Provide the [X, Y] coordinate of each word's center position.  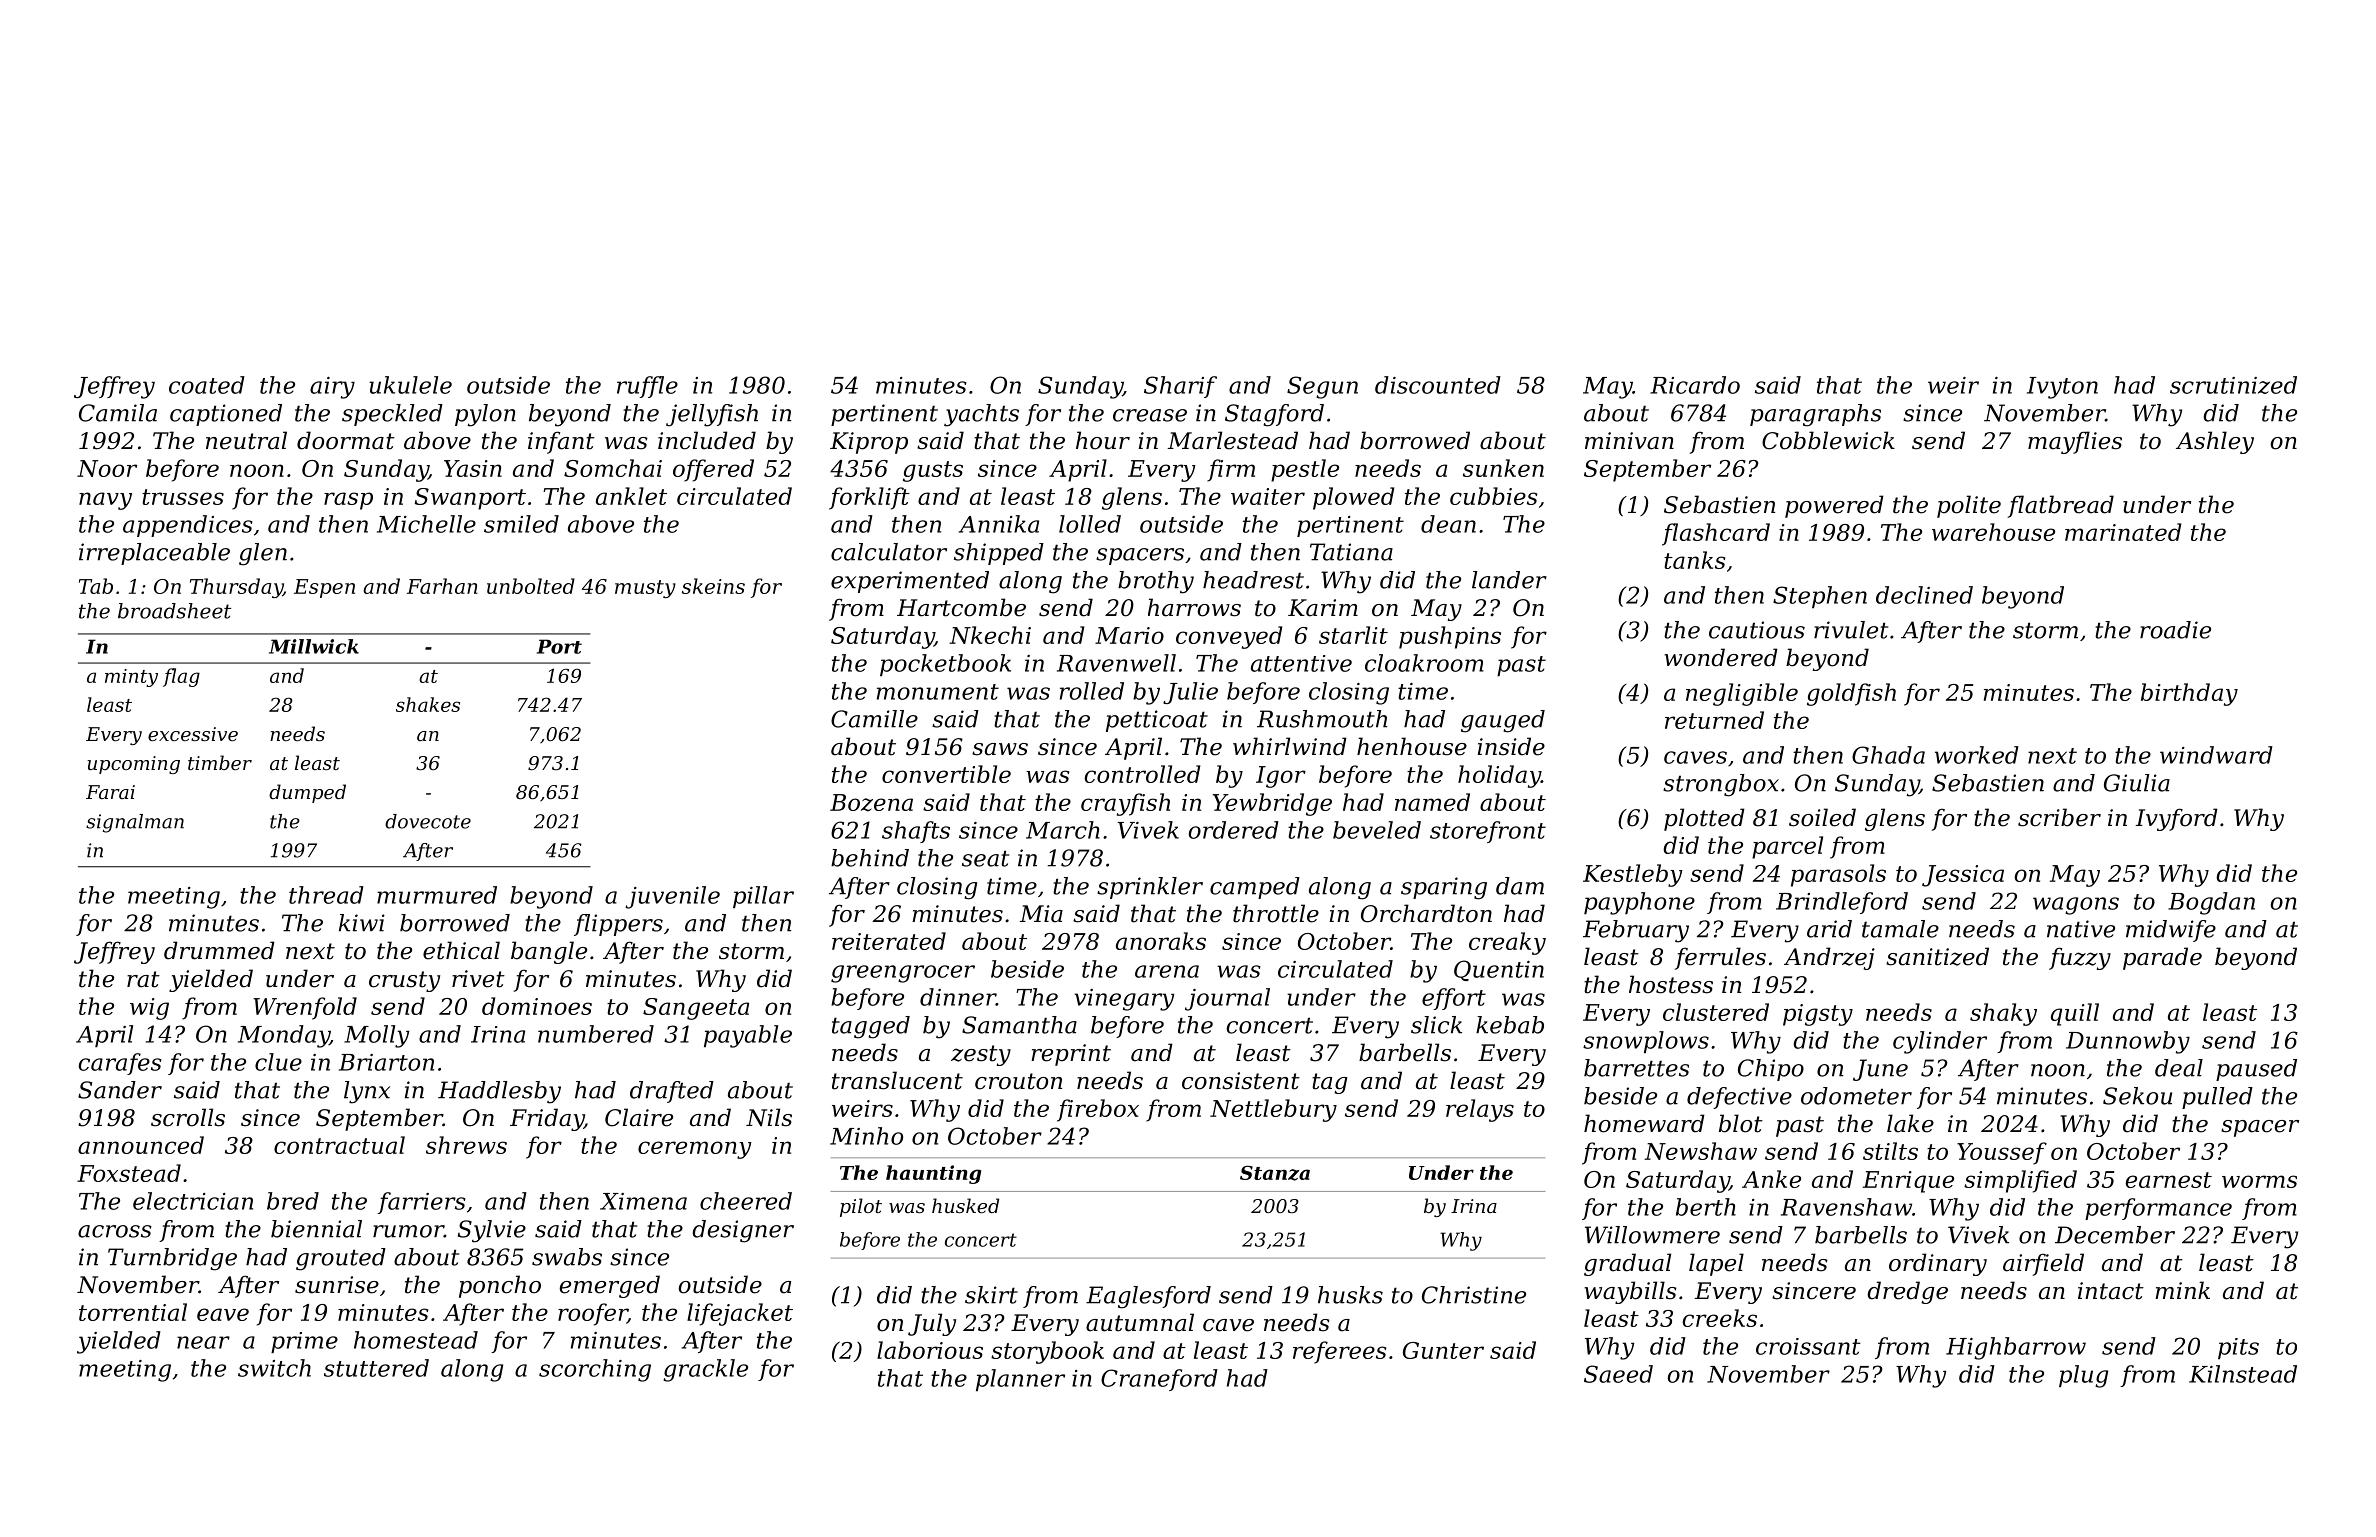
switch [274, 1368]
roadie [2175, 630]
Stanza [1275, 1173]
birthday [2189, 694]
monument [938, 692]
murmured [437, 895]
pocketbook [945, 665]
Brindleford [1842, 903]
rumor [408, 1231]
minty [131, 678]
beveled [1377, 830]
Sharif [1180, 387]
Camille [874, 719]
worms [2259, 1181]
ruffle [647, 387]
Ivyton [2062, 388]
